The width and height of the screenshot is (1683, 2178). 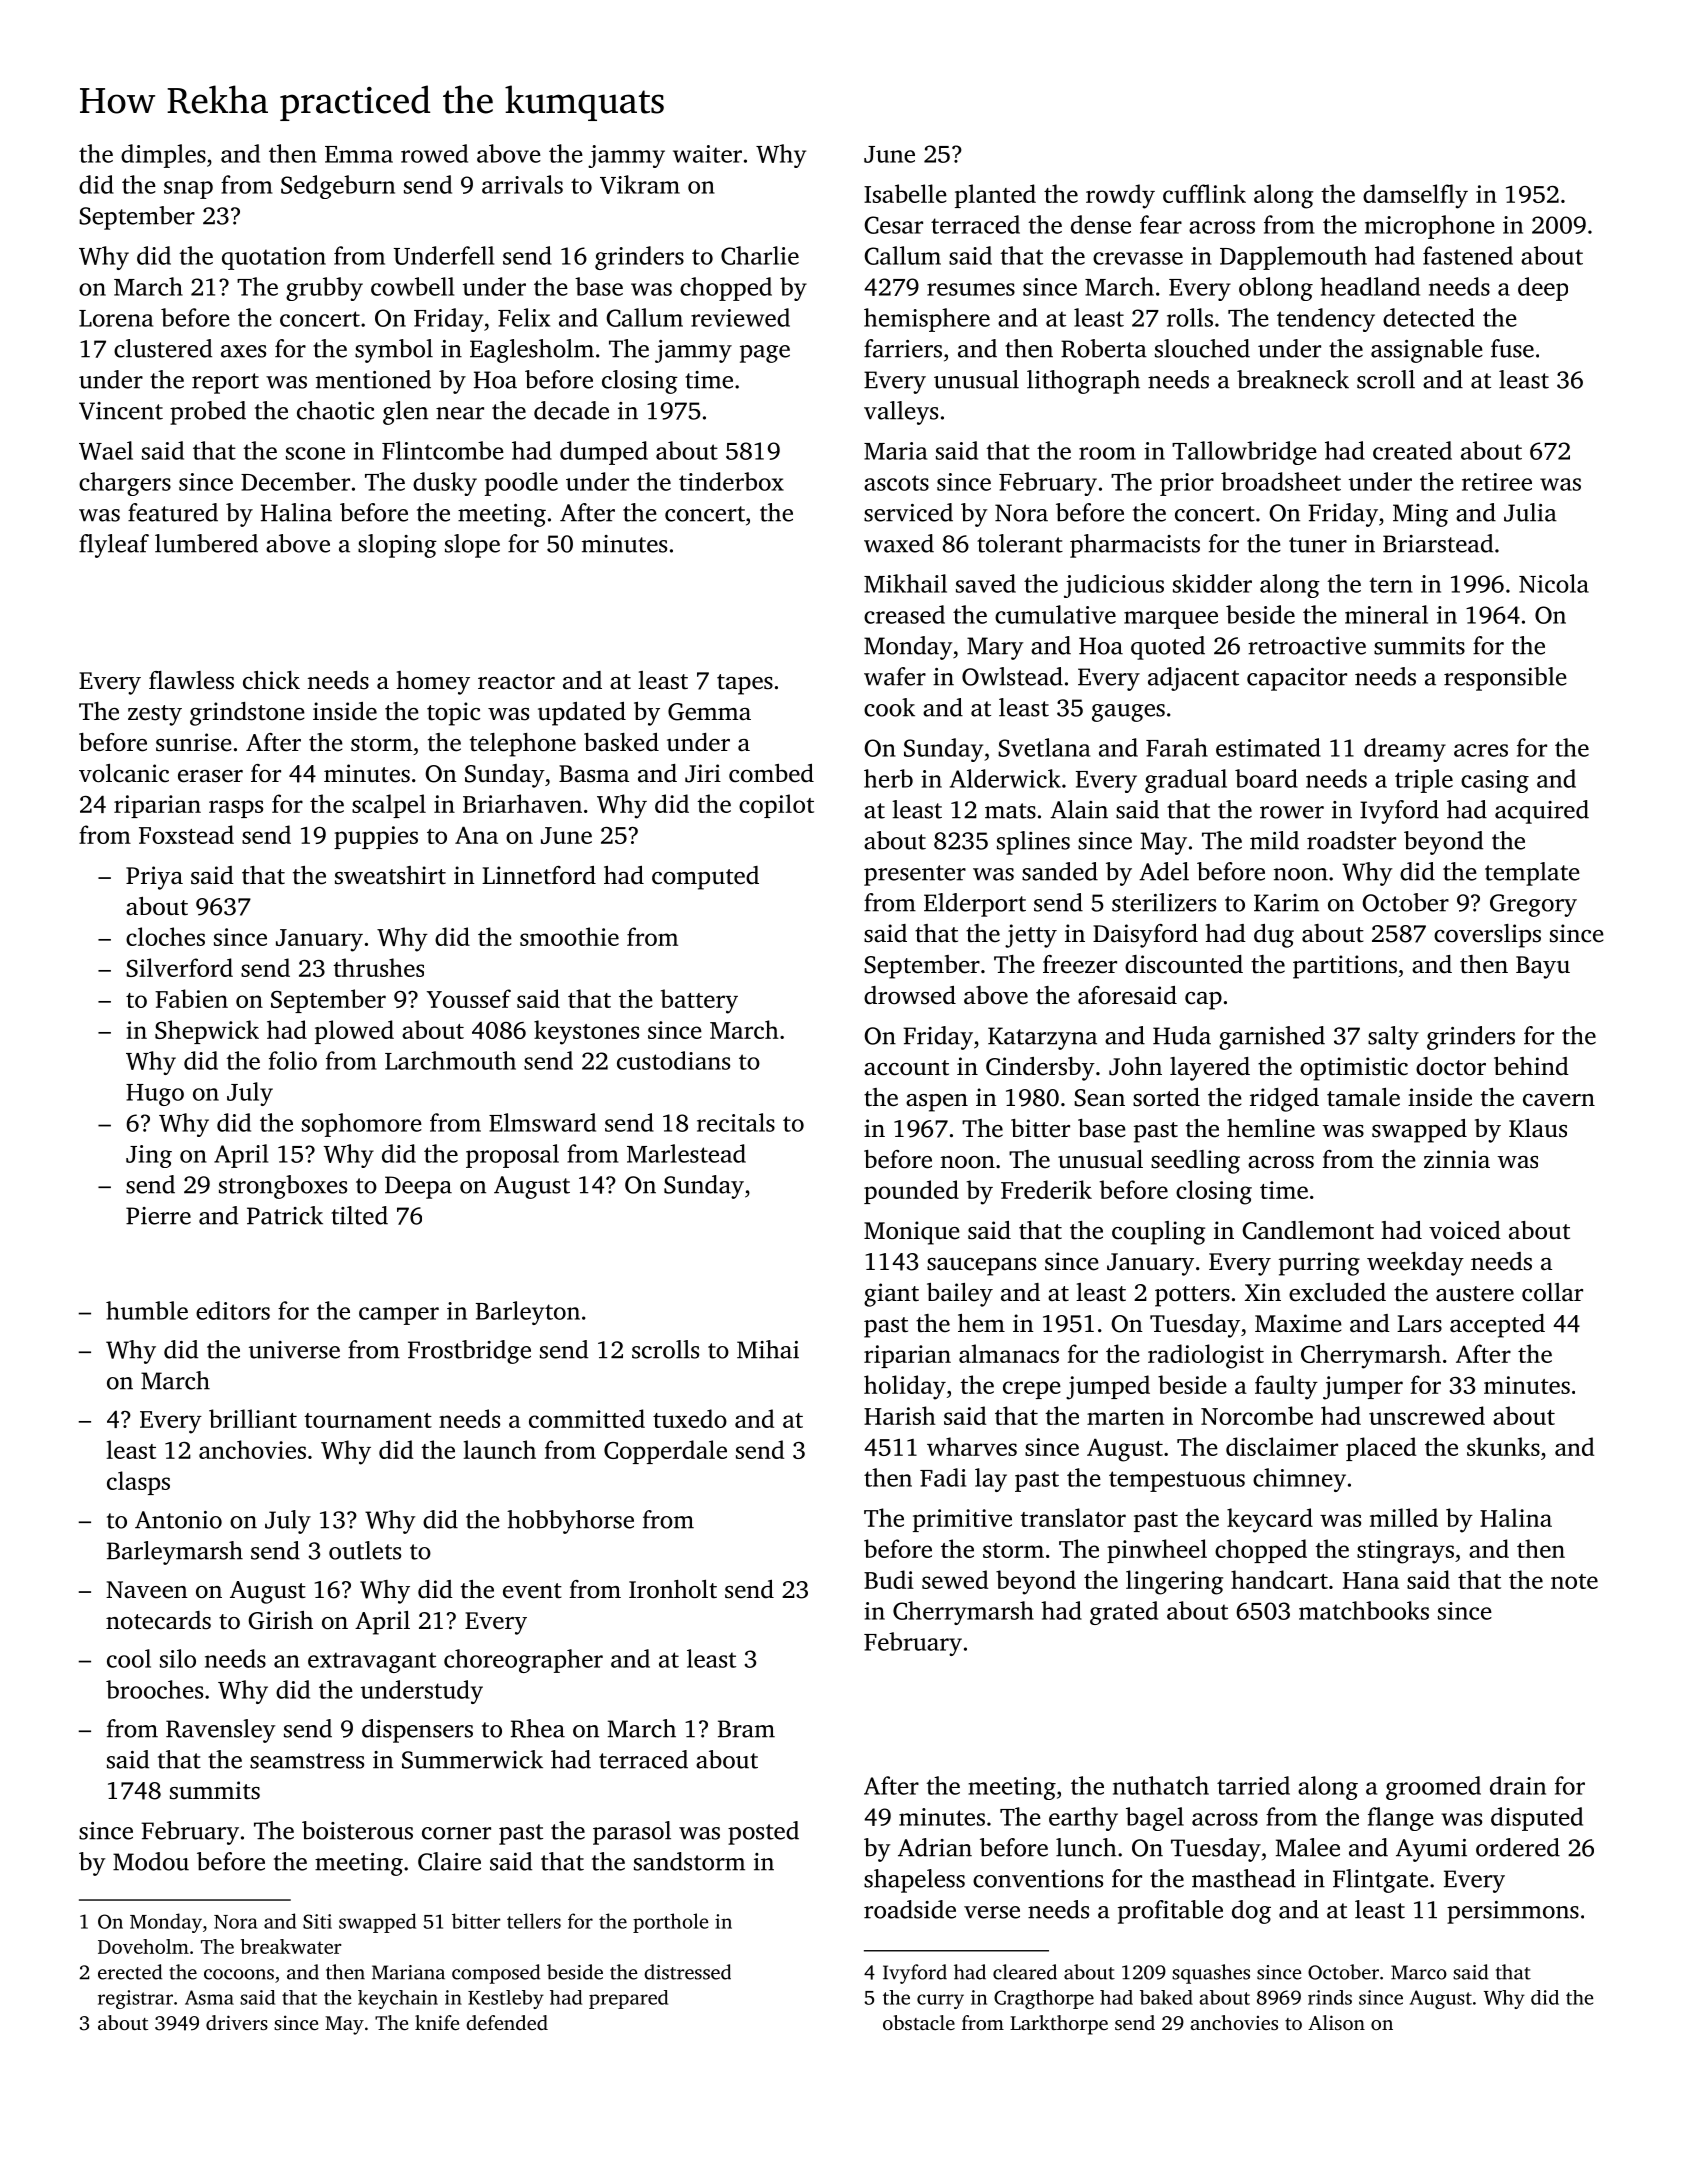 I want to click on knife, so click(x=437, y=2022).
